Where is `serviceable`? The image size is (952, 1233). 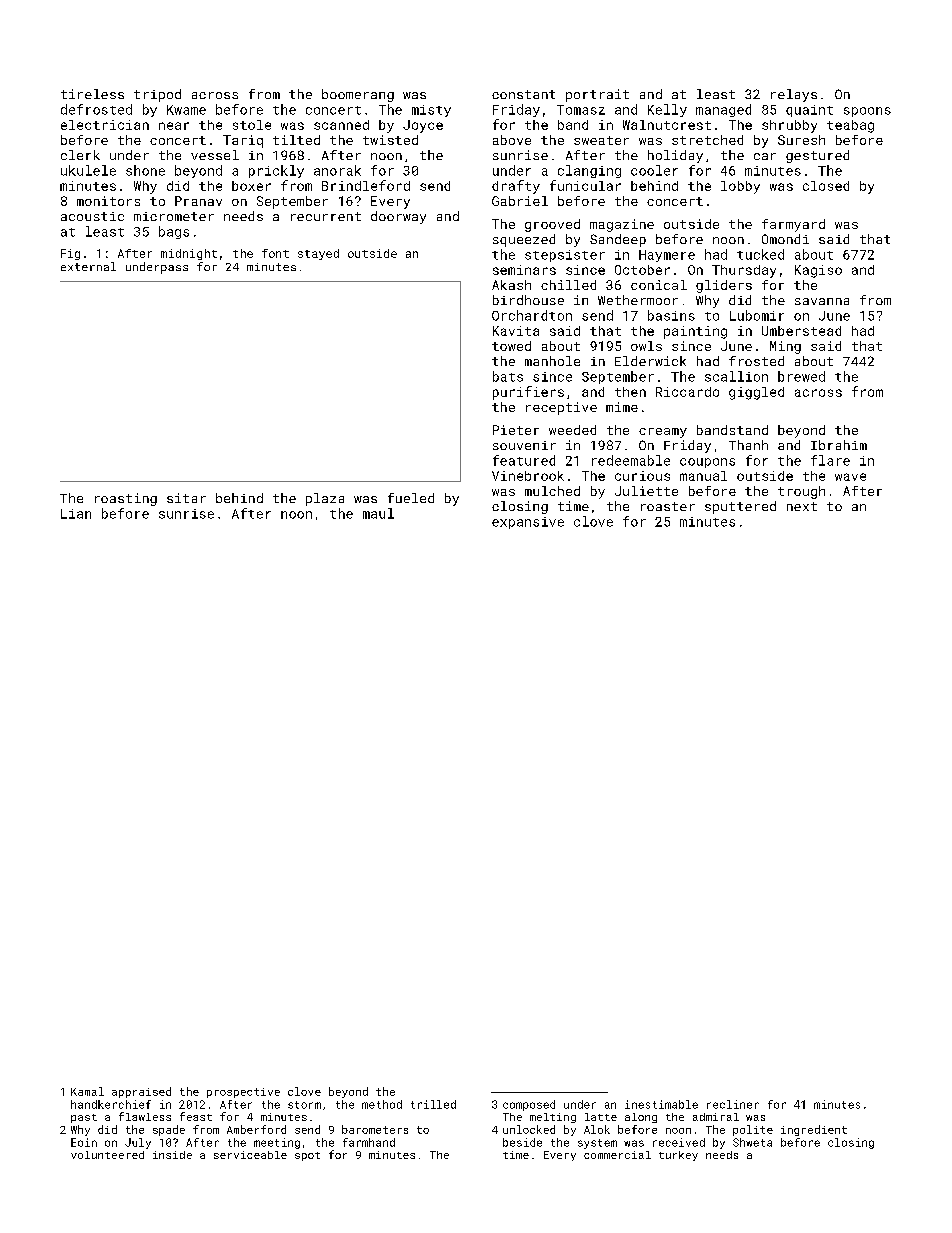
serviceable is located at coordinates (250, 1155).
